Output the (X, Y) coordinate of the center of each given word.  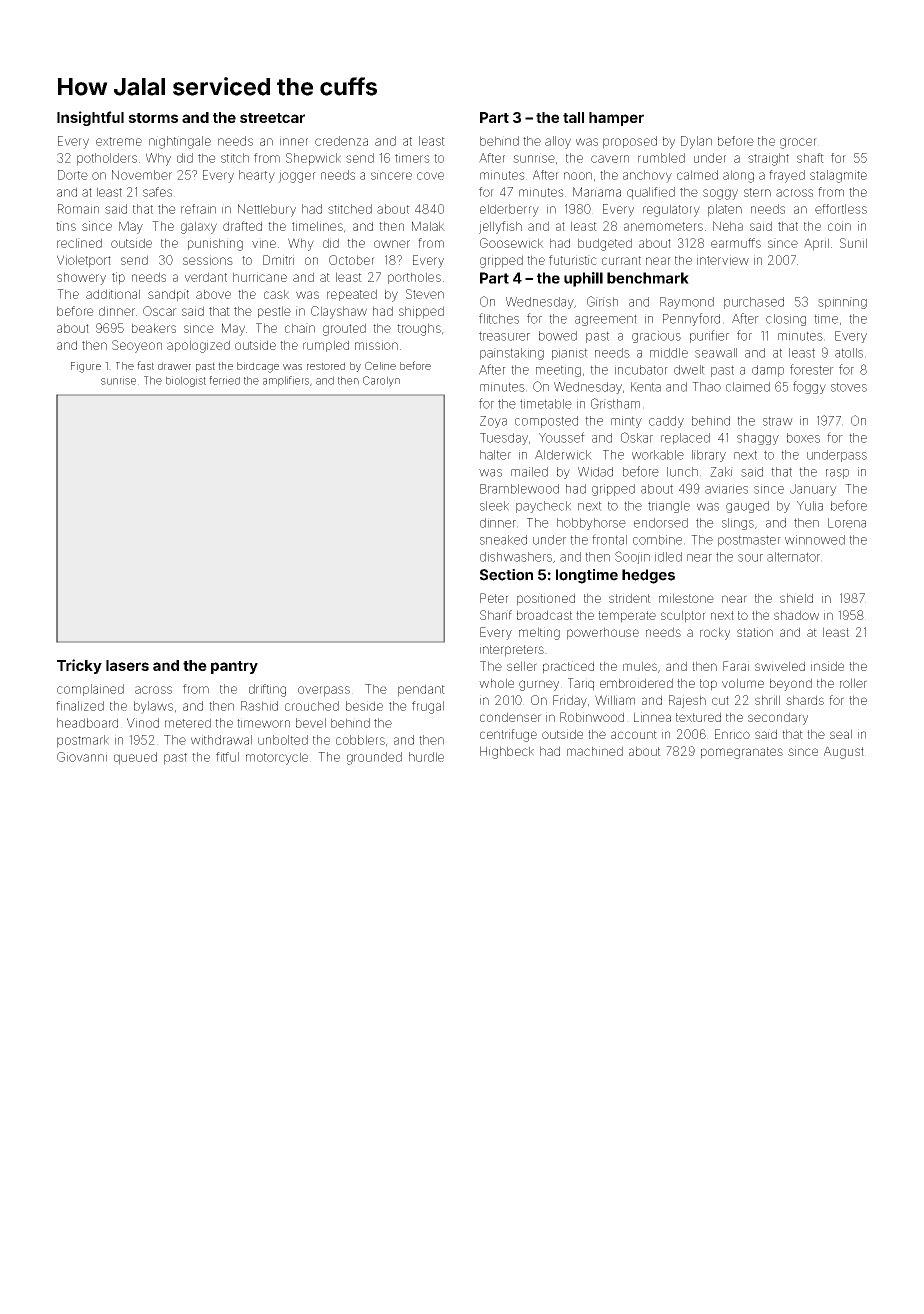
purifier (709, 336)
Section (506, 575)
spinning (842, 303)
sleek (494, 506)
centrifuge (508, 735)
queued (135, 758)
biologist (186, 381)
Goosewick (512, 243)
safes (157, 192)
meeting (558, 371)
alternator (793, 557)
